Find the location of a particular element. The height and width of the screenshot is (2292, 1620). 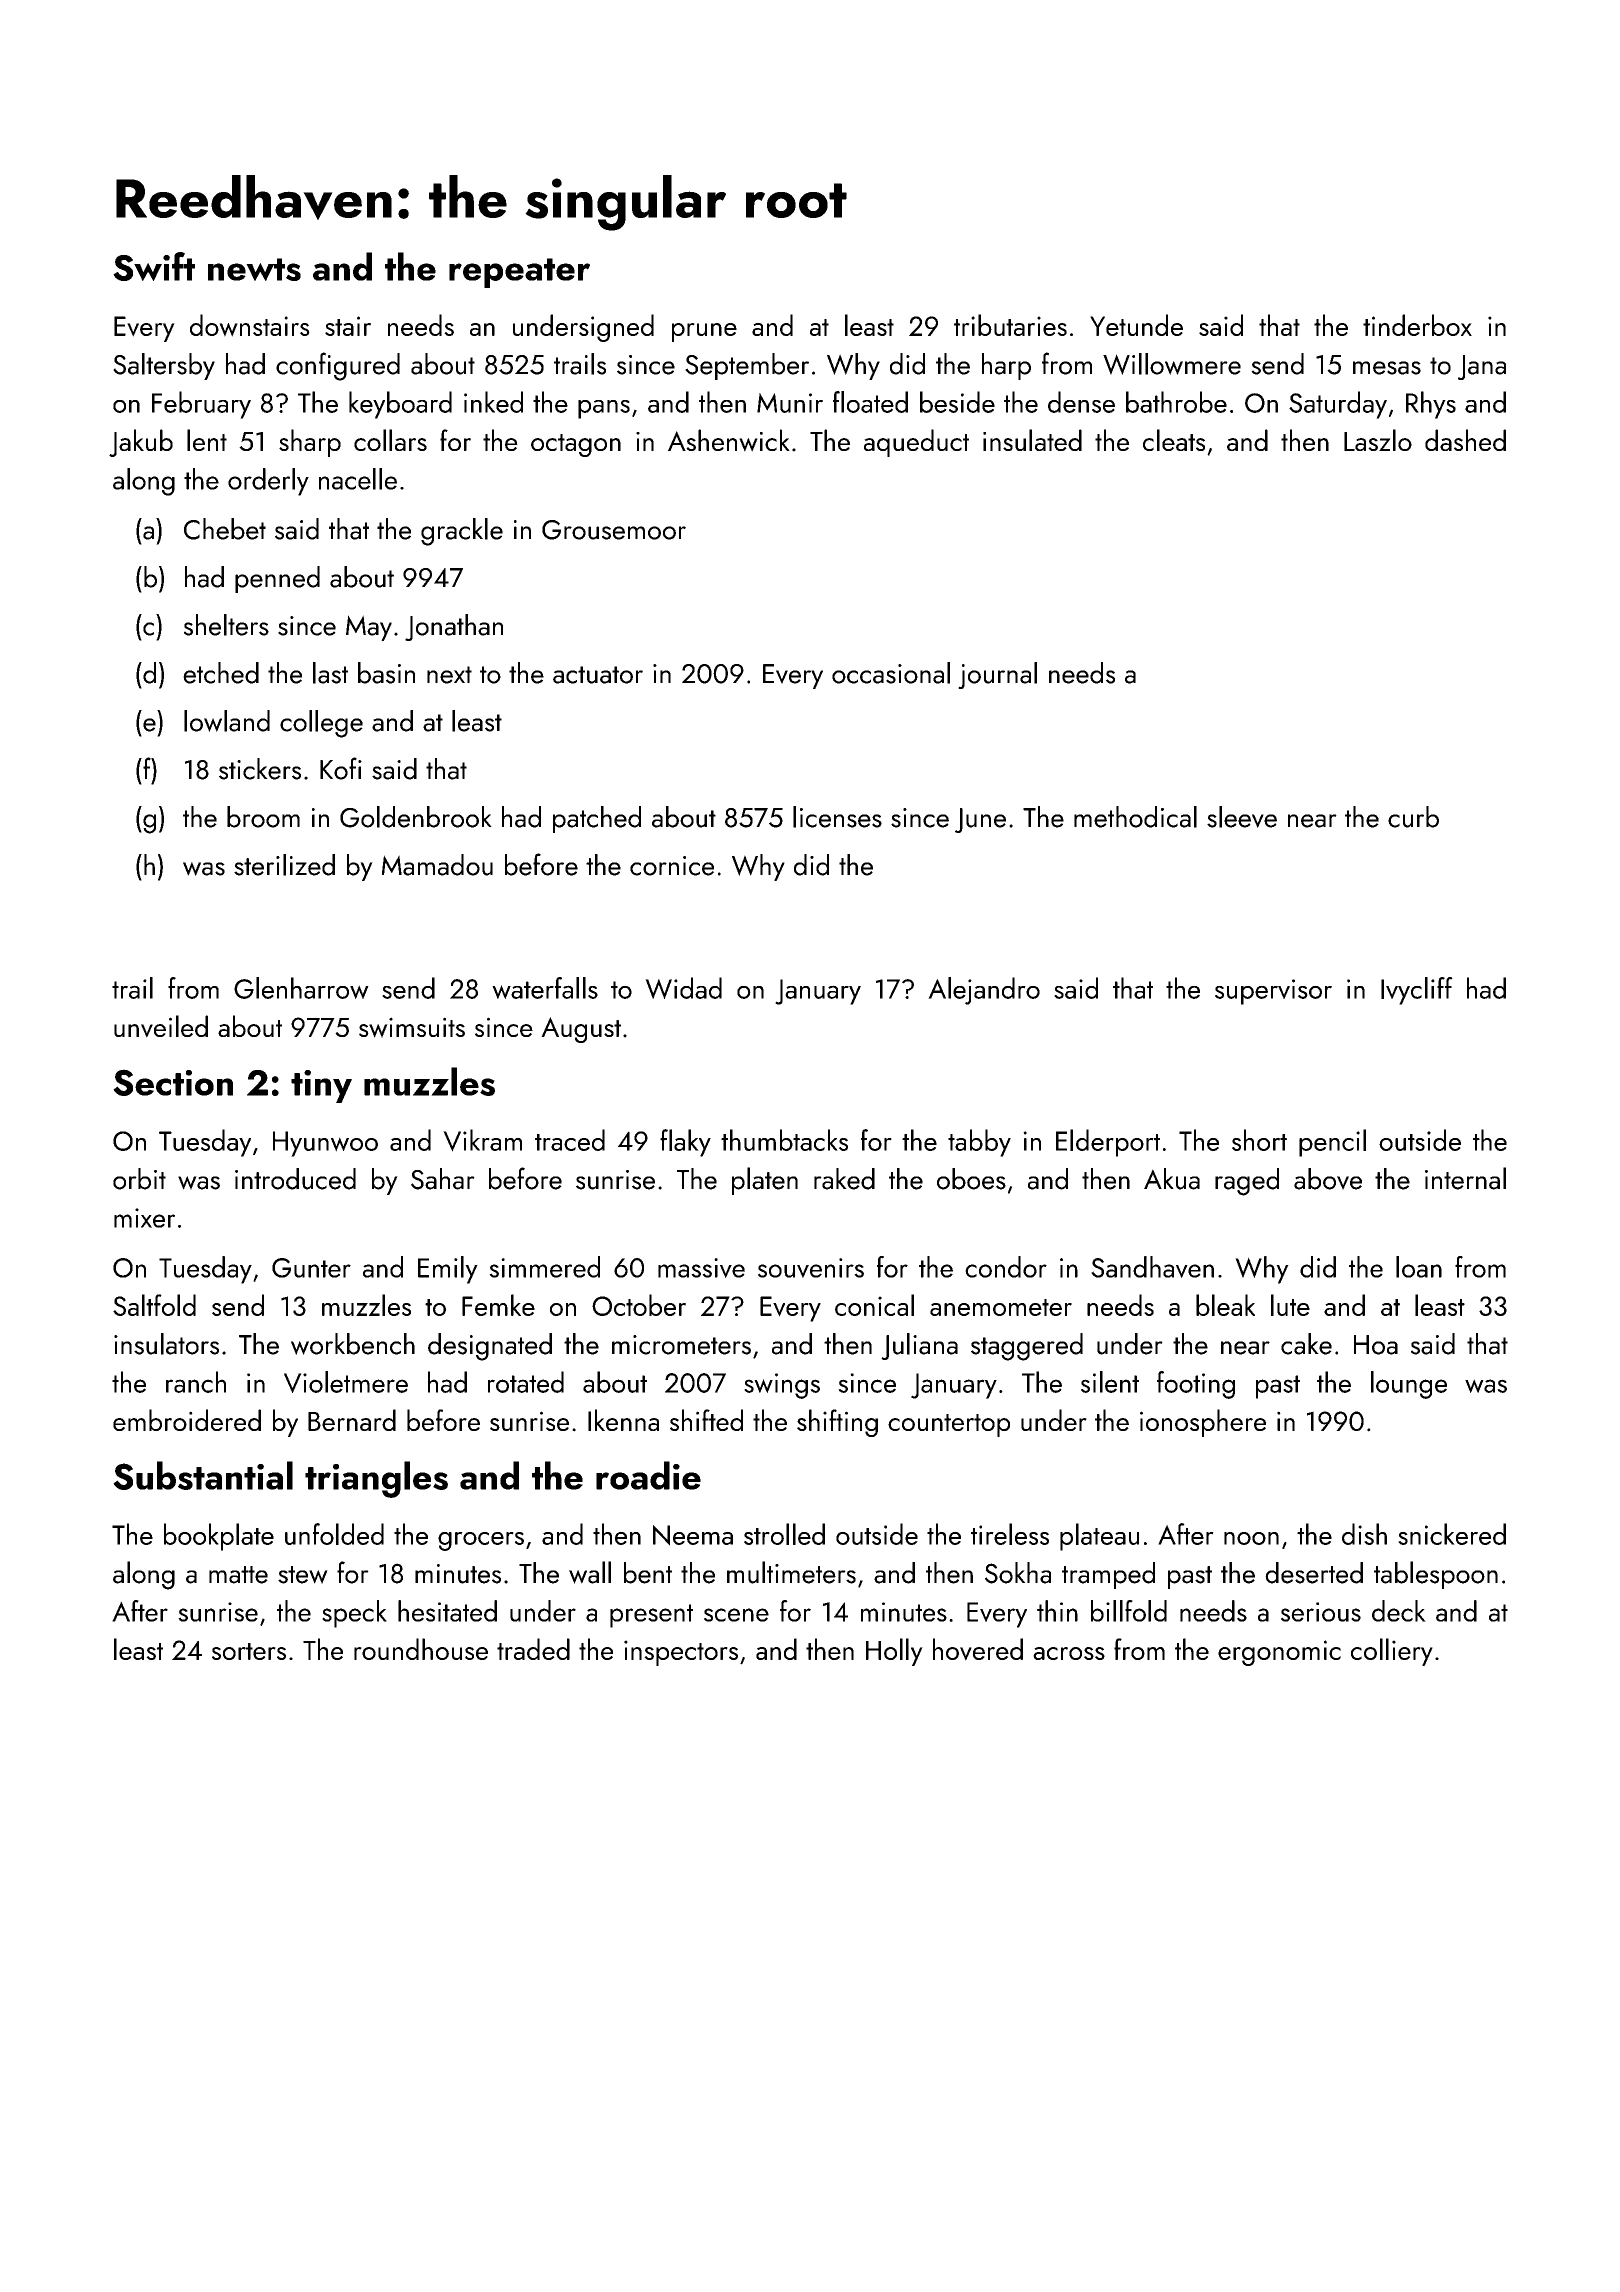

cleats is located at coordinates (1174, 440).
